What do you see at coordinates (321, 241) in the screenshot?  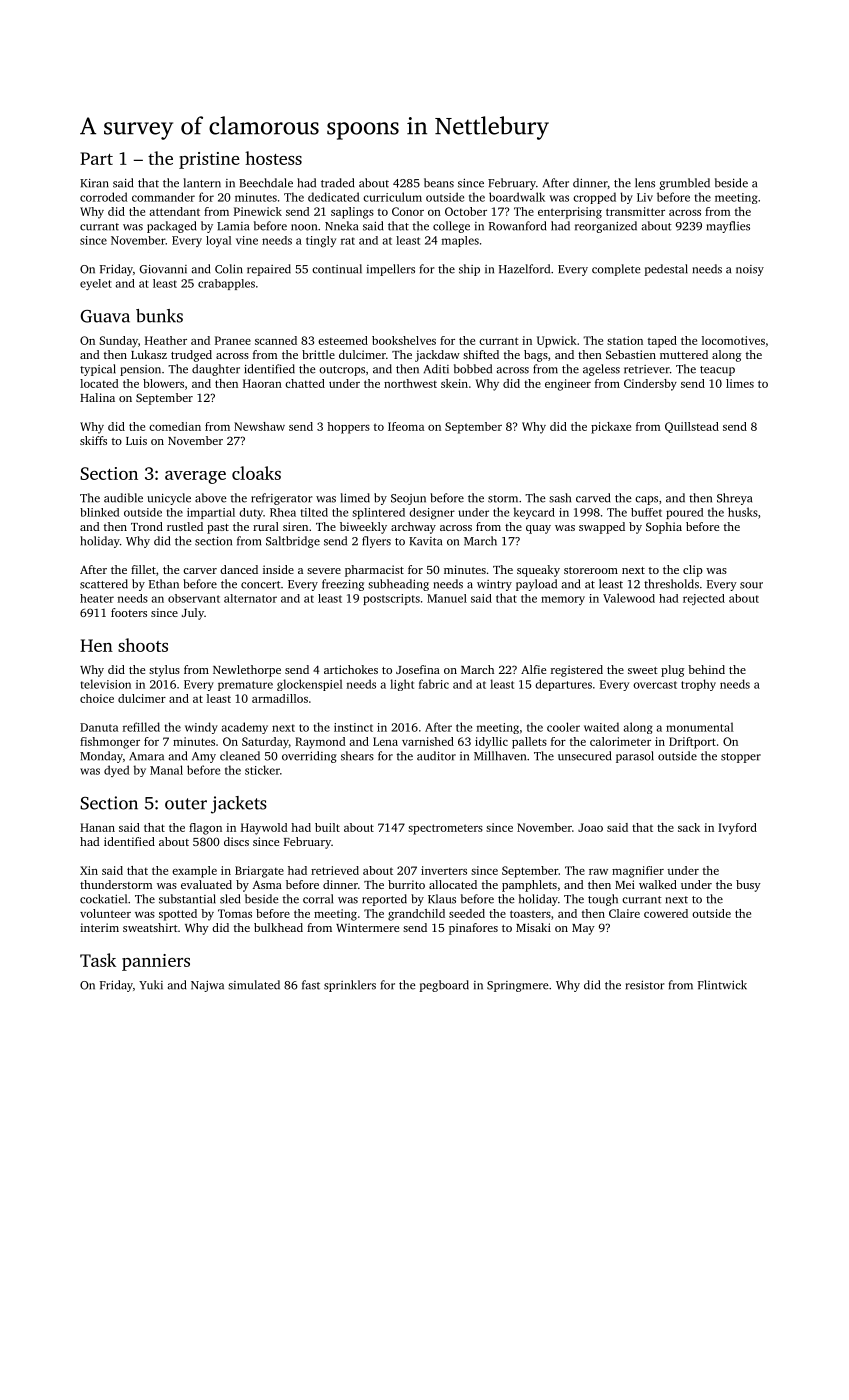 I see `tingly` at bounding box center [321, 241].
